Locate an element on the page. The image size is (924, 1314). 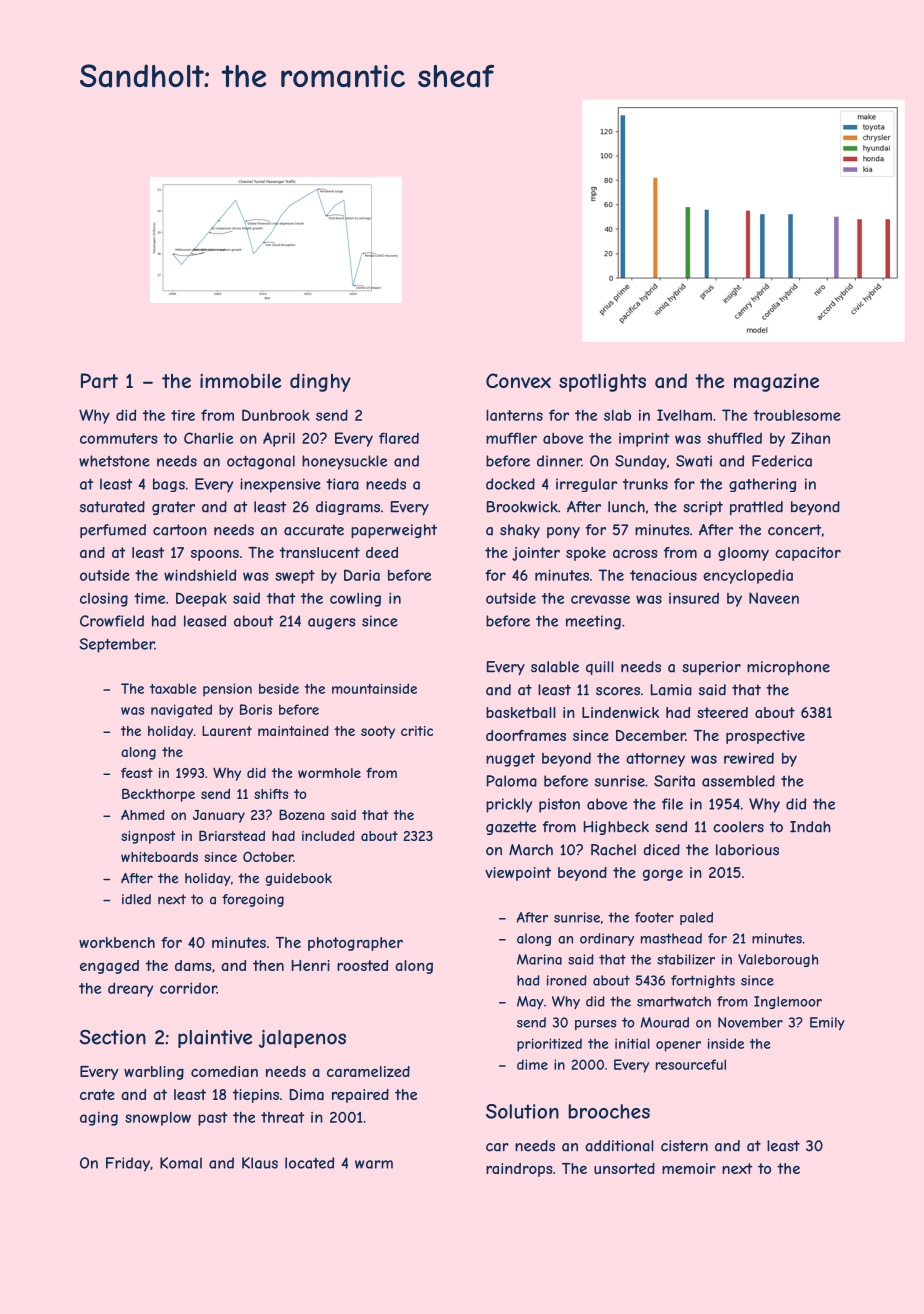
immobile is located at coordinates (240, 380).
